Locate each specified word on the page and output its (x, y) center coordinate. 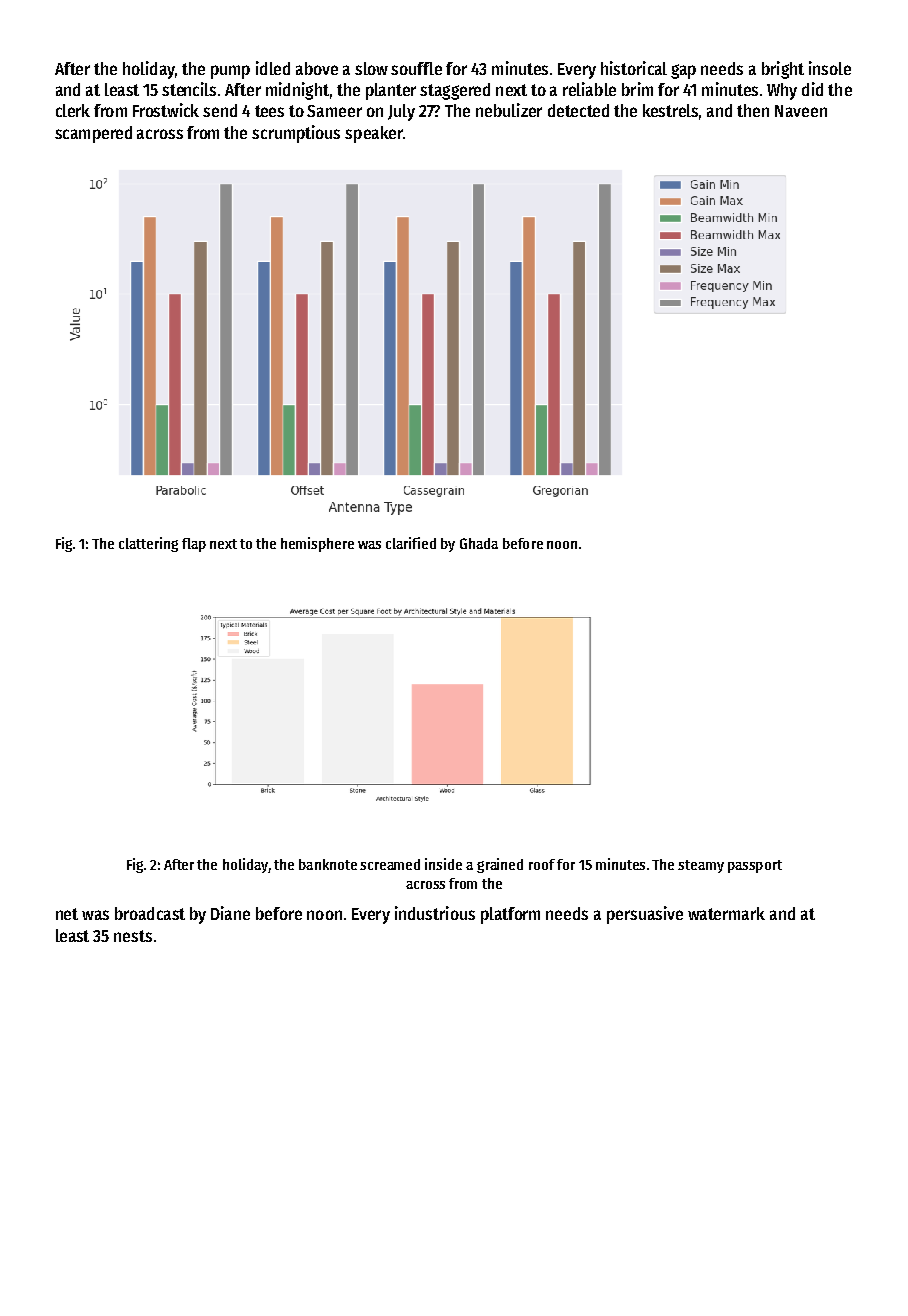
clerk (73, 110)
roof (542, 864)
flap (194, 545)
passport (755, 866)
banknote (328, 864)
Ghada (479, 543)
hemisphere (317, 544)
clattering (148, 544)
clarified (411, 543)
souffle (416, 68)
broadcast (150, 913)
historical (634, 68)
